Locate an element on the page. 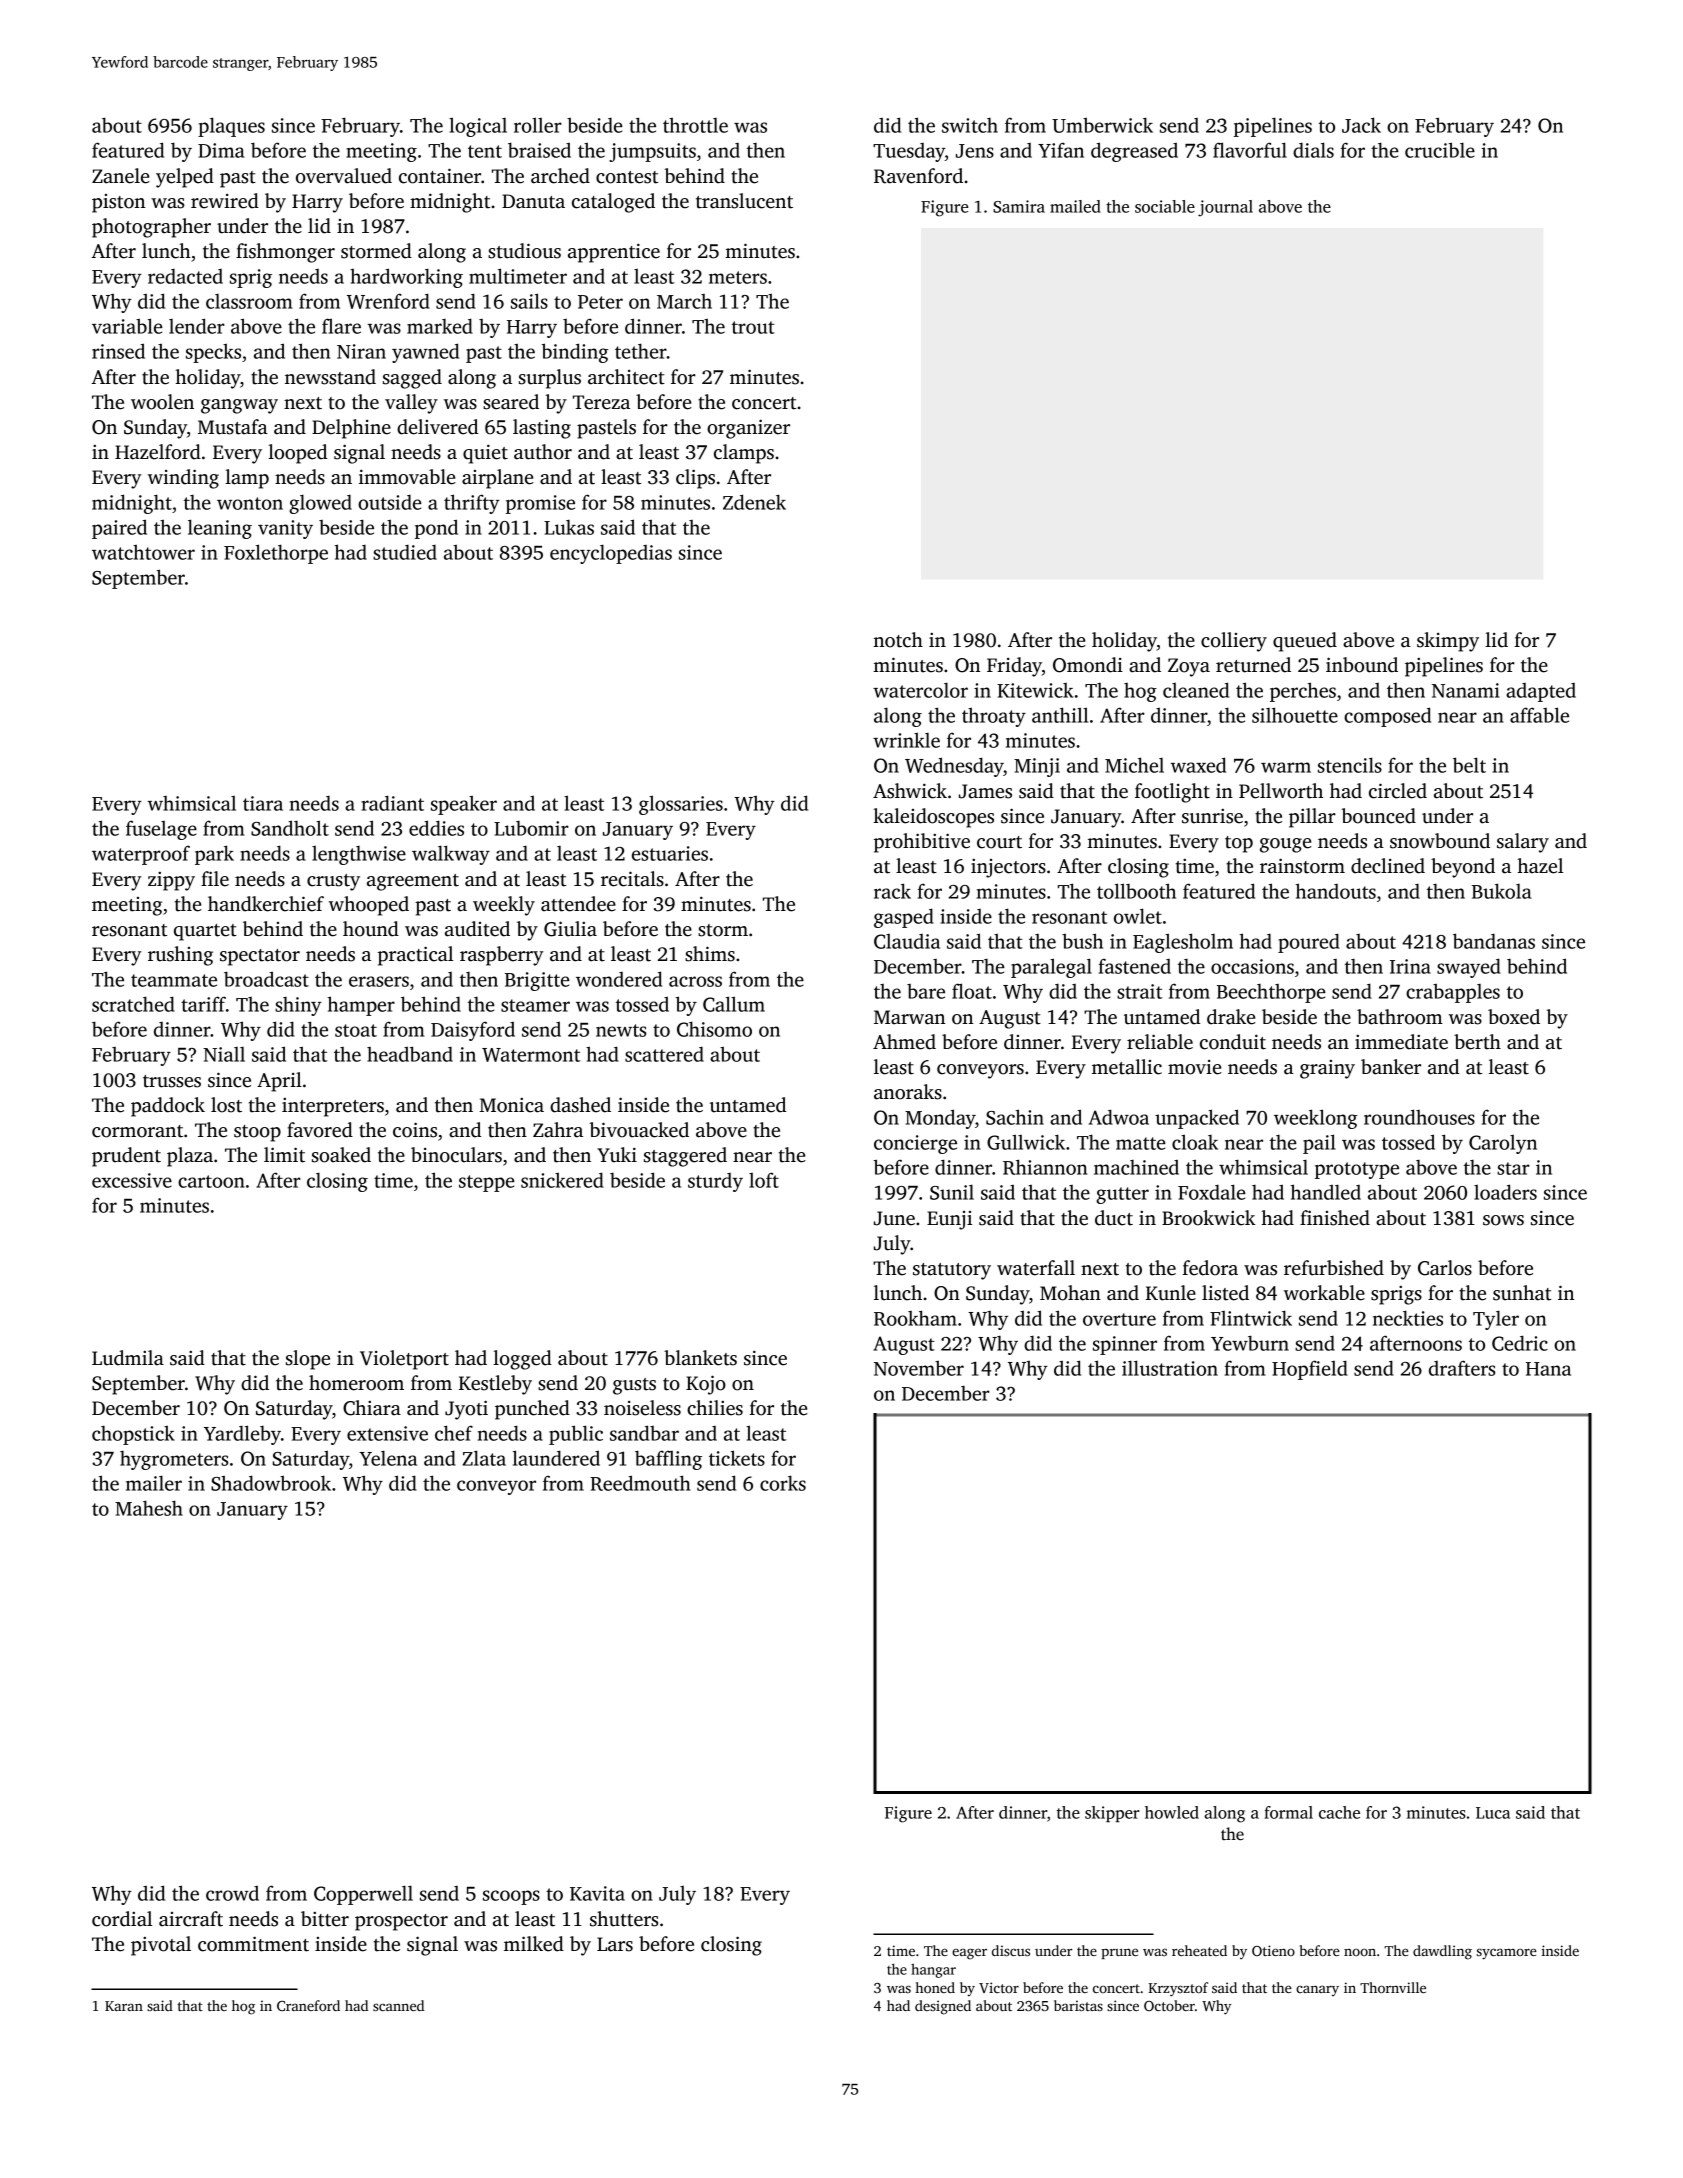 The image size is (1683, 2178). trout is located at coordinates (753, 327).
